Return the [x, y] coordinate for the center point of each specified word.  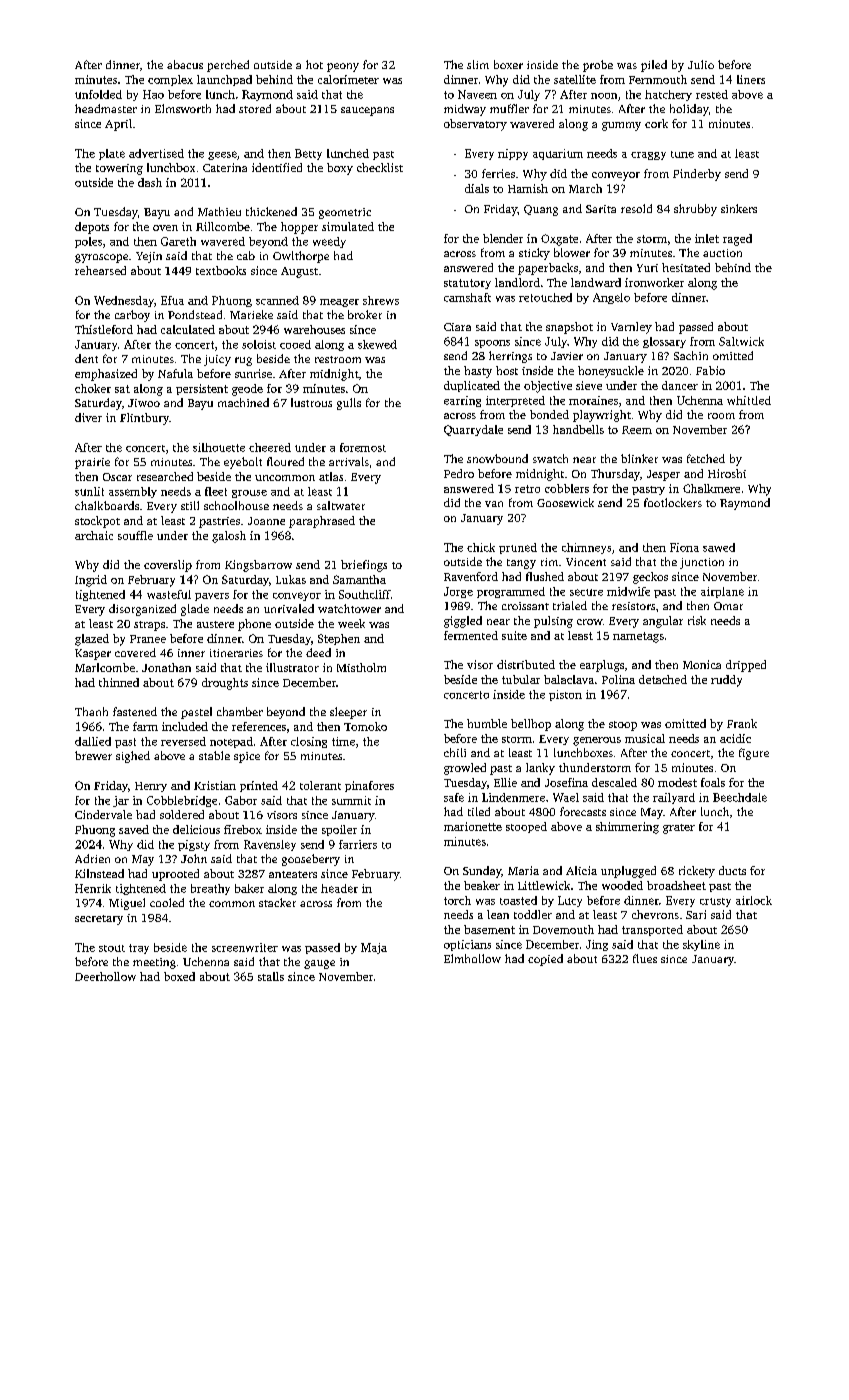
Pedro [459, 473]
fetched [706, 458]
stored [255, 108]
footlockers [673, 502]
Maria [523, 870]
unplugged [628, 872]
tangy [521, 564]
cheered [270, 447]
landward [596, 282]
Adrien [92, 858]
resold [636, 208]
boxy [340, 169]
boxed [179, 976]
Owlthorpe [301, 257]
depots [92, 228]
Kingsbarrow [258, 566]
